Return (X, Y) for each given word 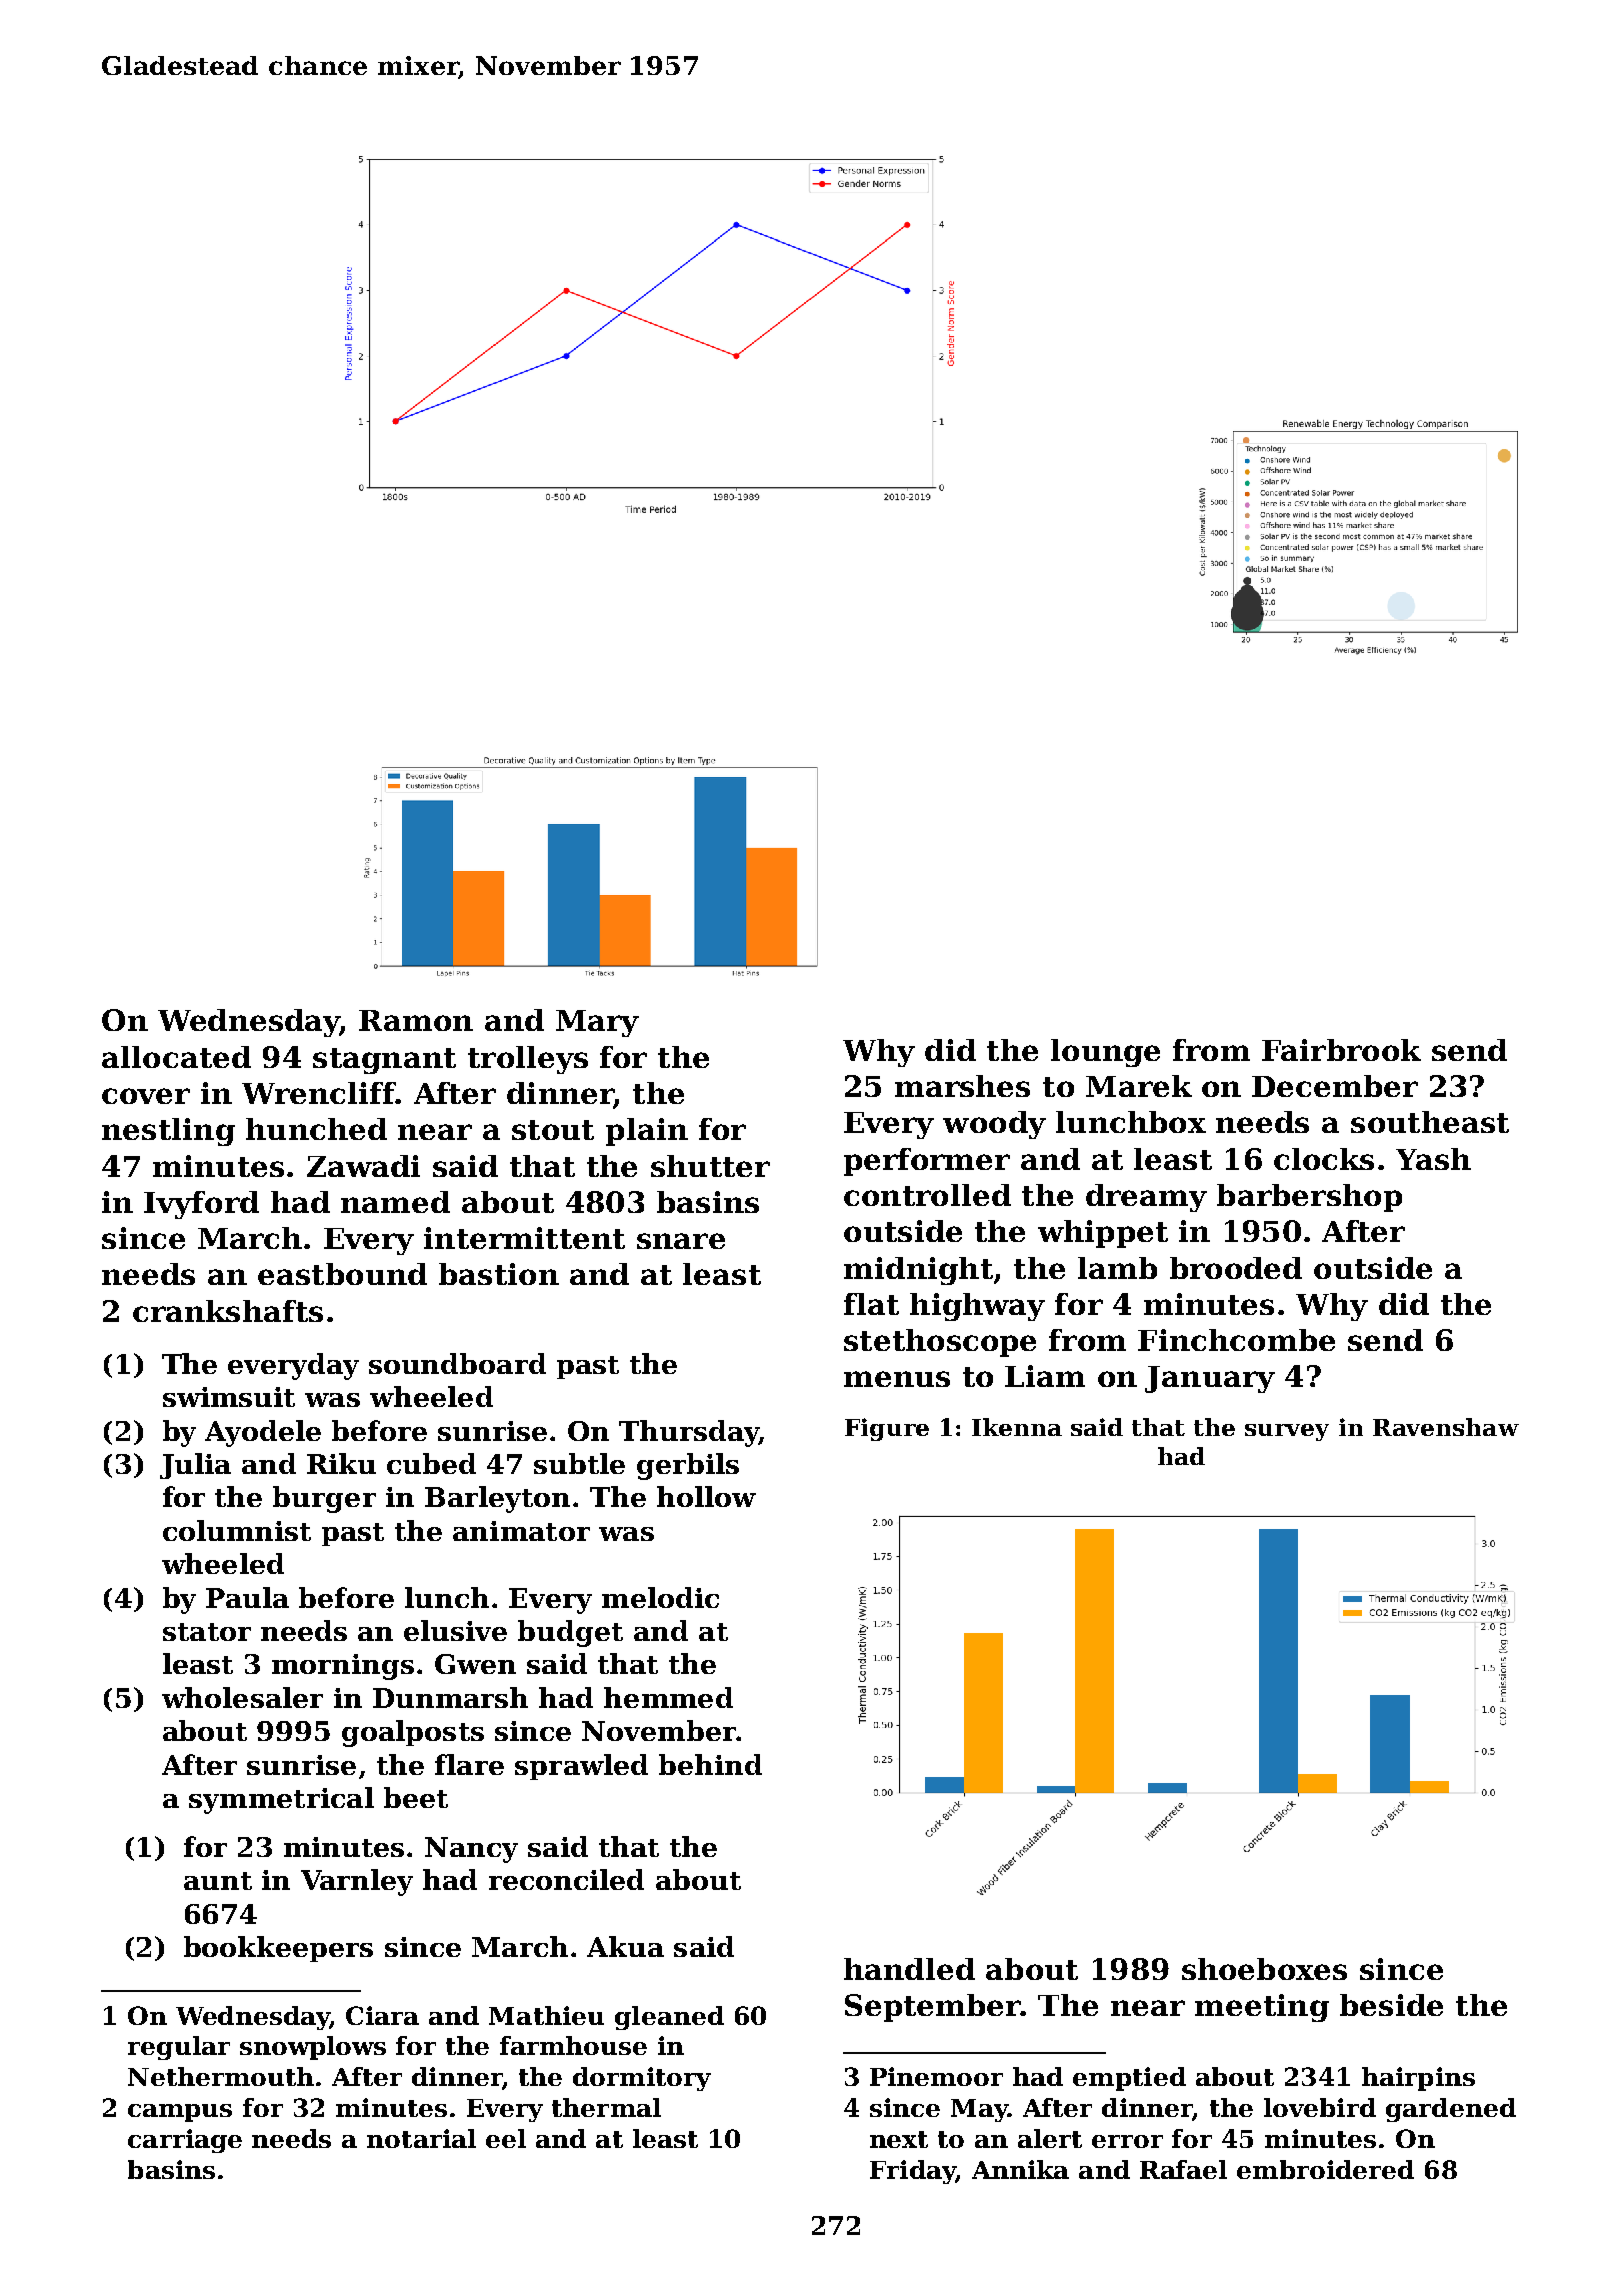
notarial (421, 2138)
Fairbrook (1341, 1050)
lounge (1105, 1053)
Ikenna (1017, 1427)
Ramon (416, 1020)
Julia (195, 1466)
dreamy (1146, 1198)
